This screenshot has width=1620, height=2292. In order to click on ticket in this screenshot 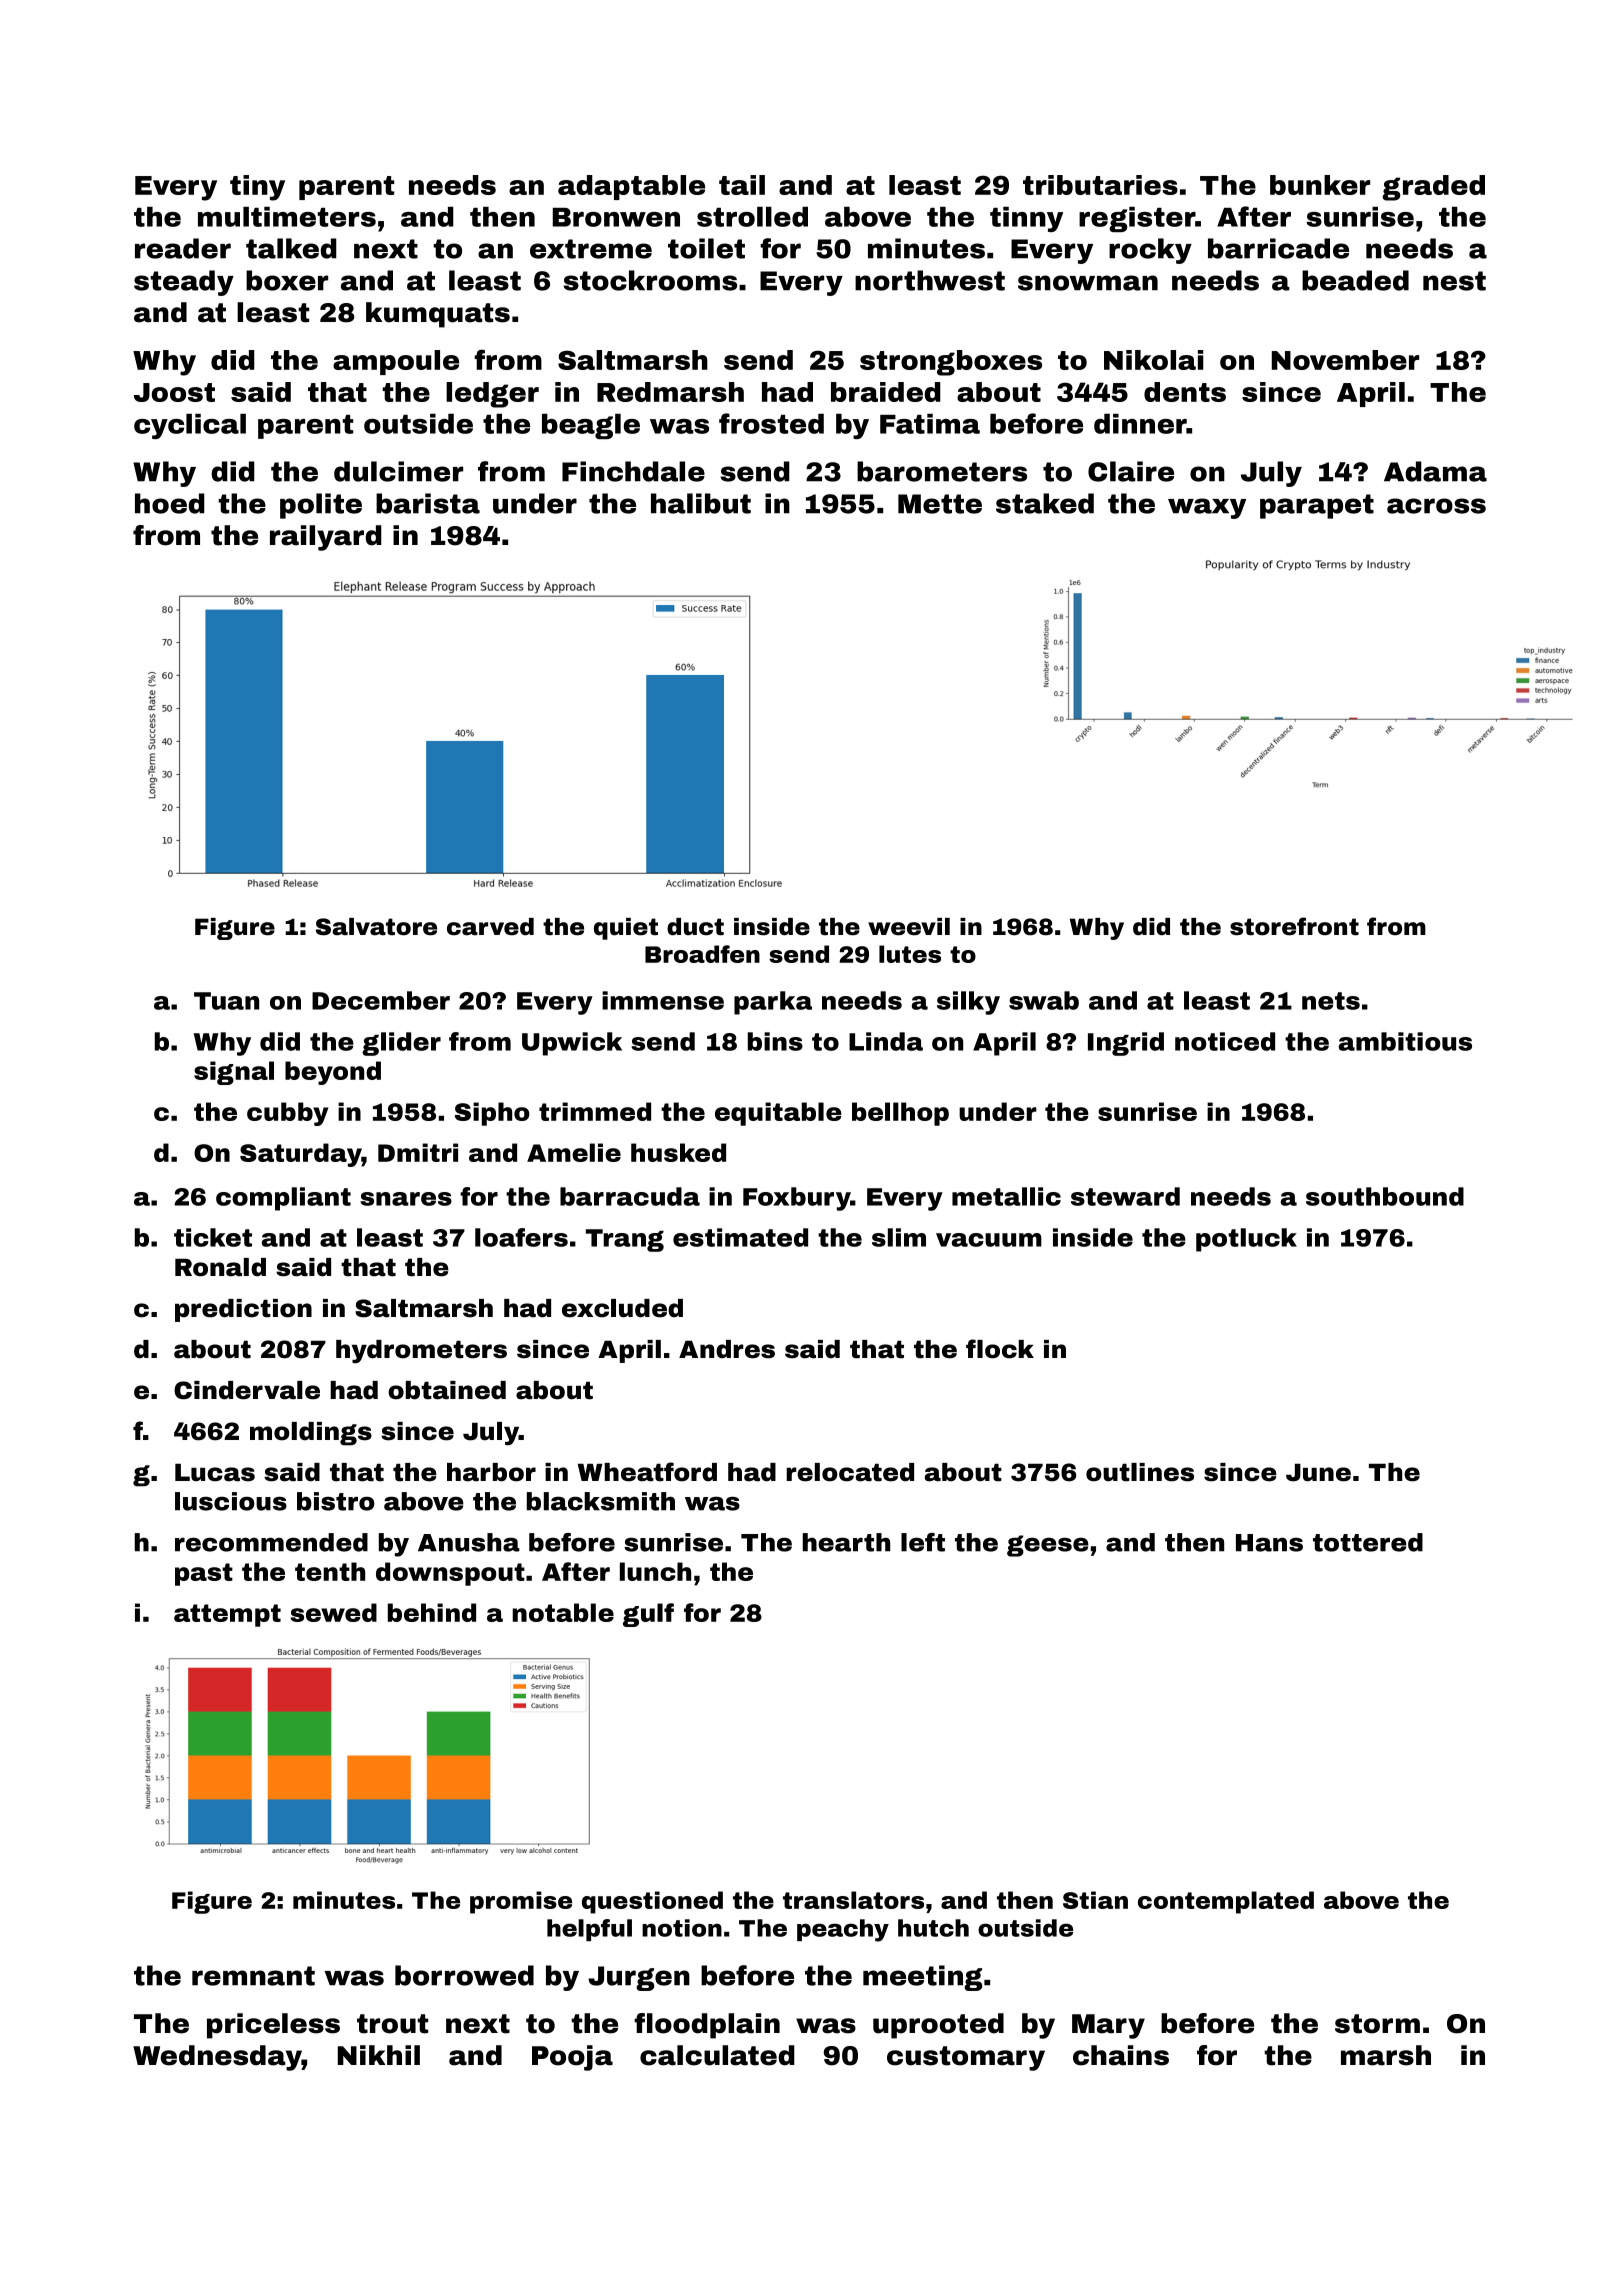, I will do `click(213, 1237)`.
